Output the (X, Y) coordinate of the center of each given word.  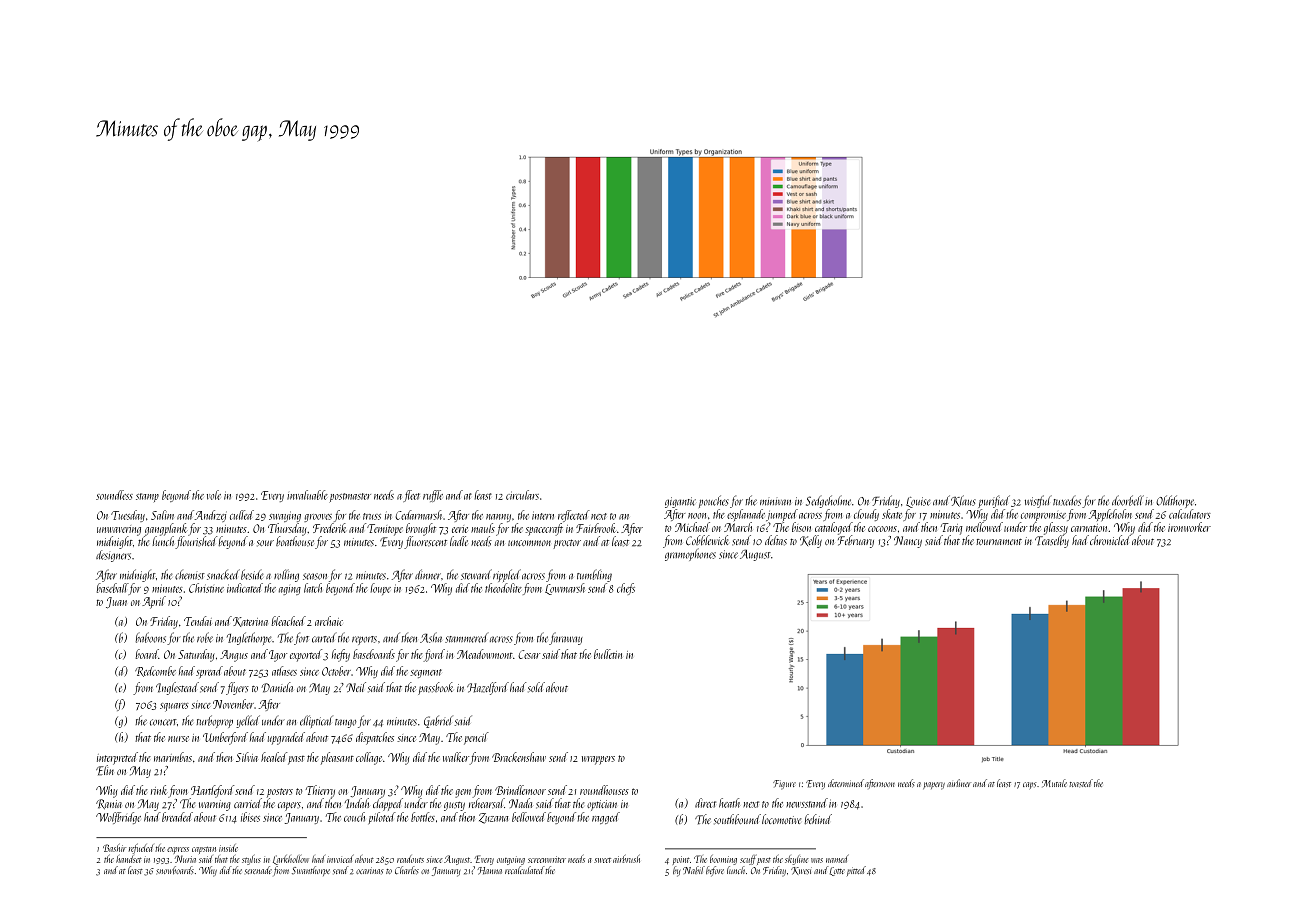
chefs (626, 589)
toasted (1081, 783)
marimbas (173, 757)
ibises (250, 817)
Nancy (908, 542)
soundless (114, 495)
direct (705, 803)
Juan (116, 603)
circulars (522, 495)
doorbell (1128, 500)
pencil (476, 738)
